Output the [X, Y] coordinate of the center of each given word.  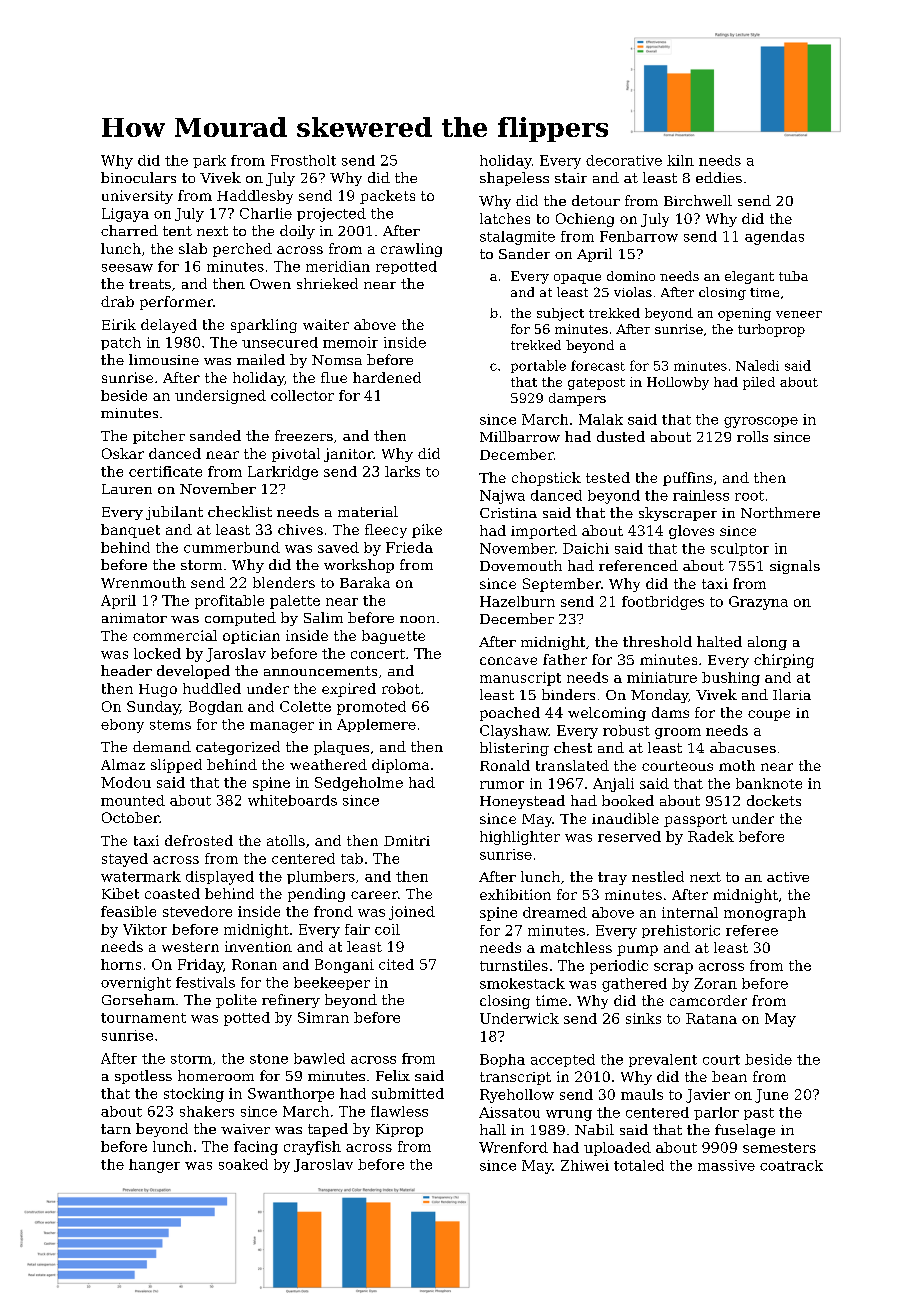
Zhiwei [585, 1165]
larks [402, 471]
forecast [598, 365]
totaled [639, 1165]
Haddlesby [255, 197]
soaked [243, 1164]
